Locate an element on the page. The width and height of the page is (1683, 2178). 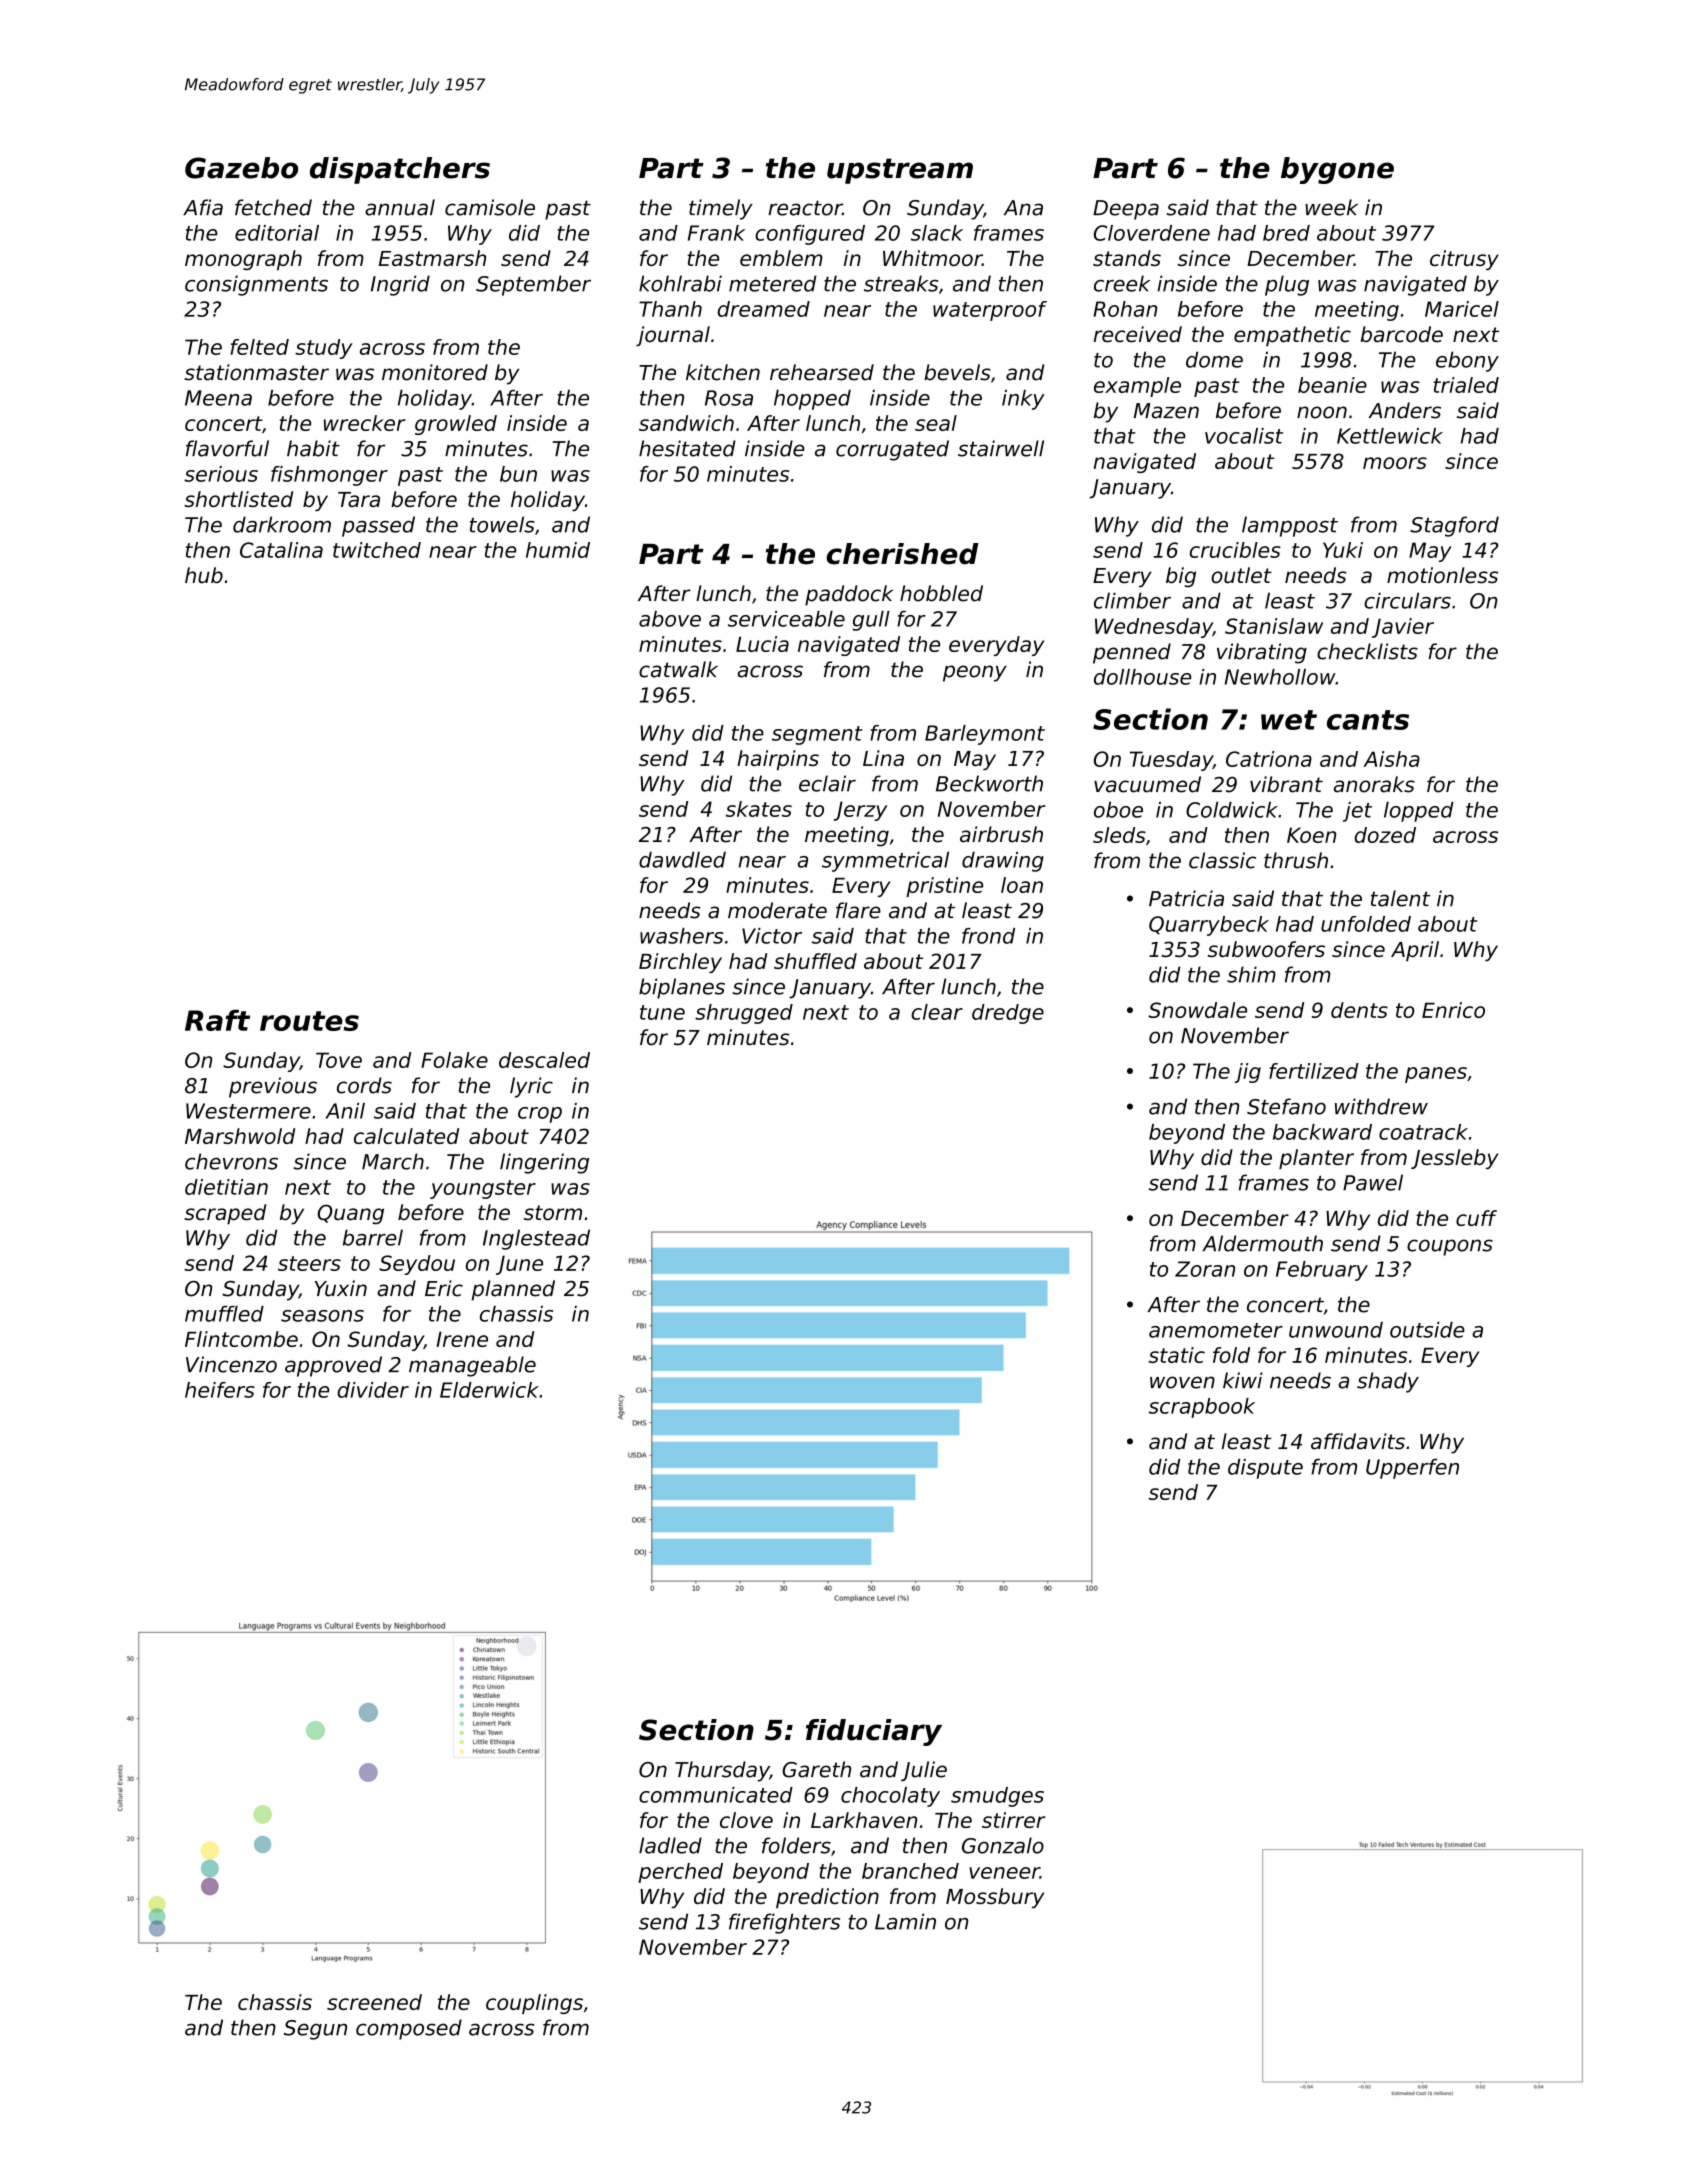
bygone is located at coordinates (1337, 170).
